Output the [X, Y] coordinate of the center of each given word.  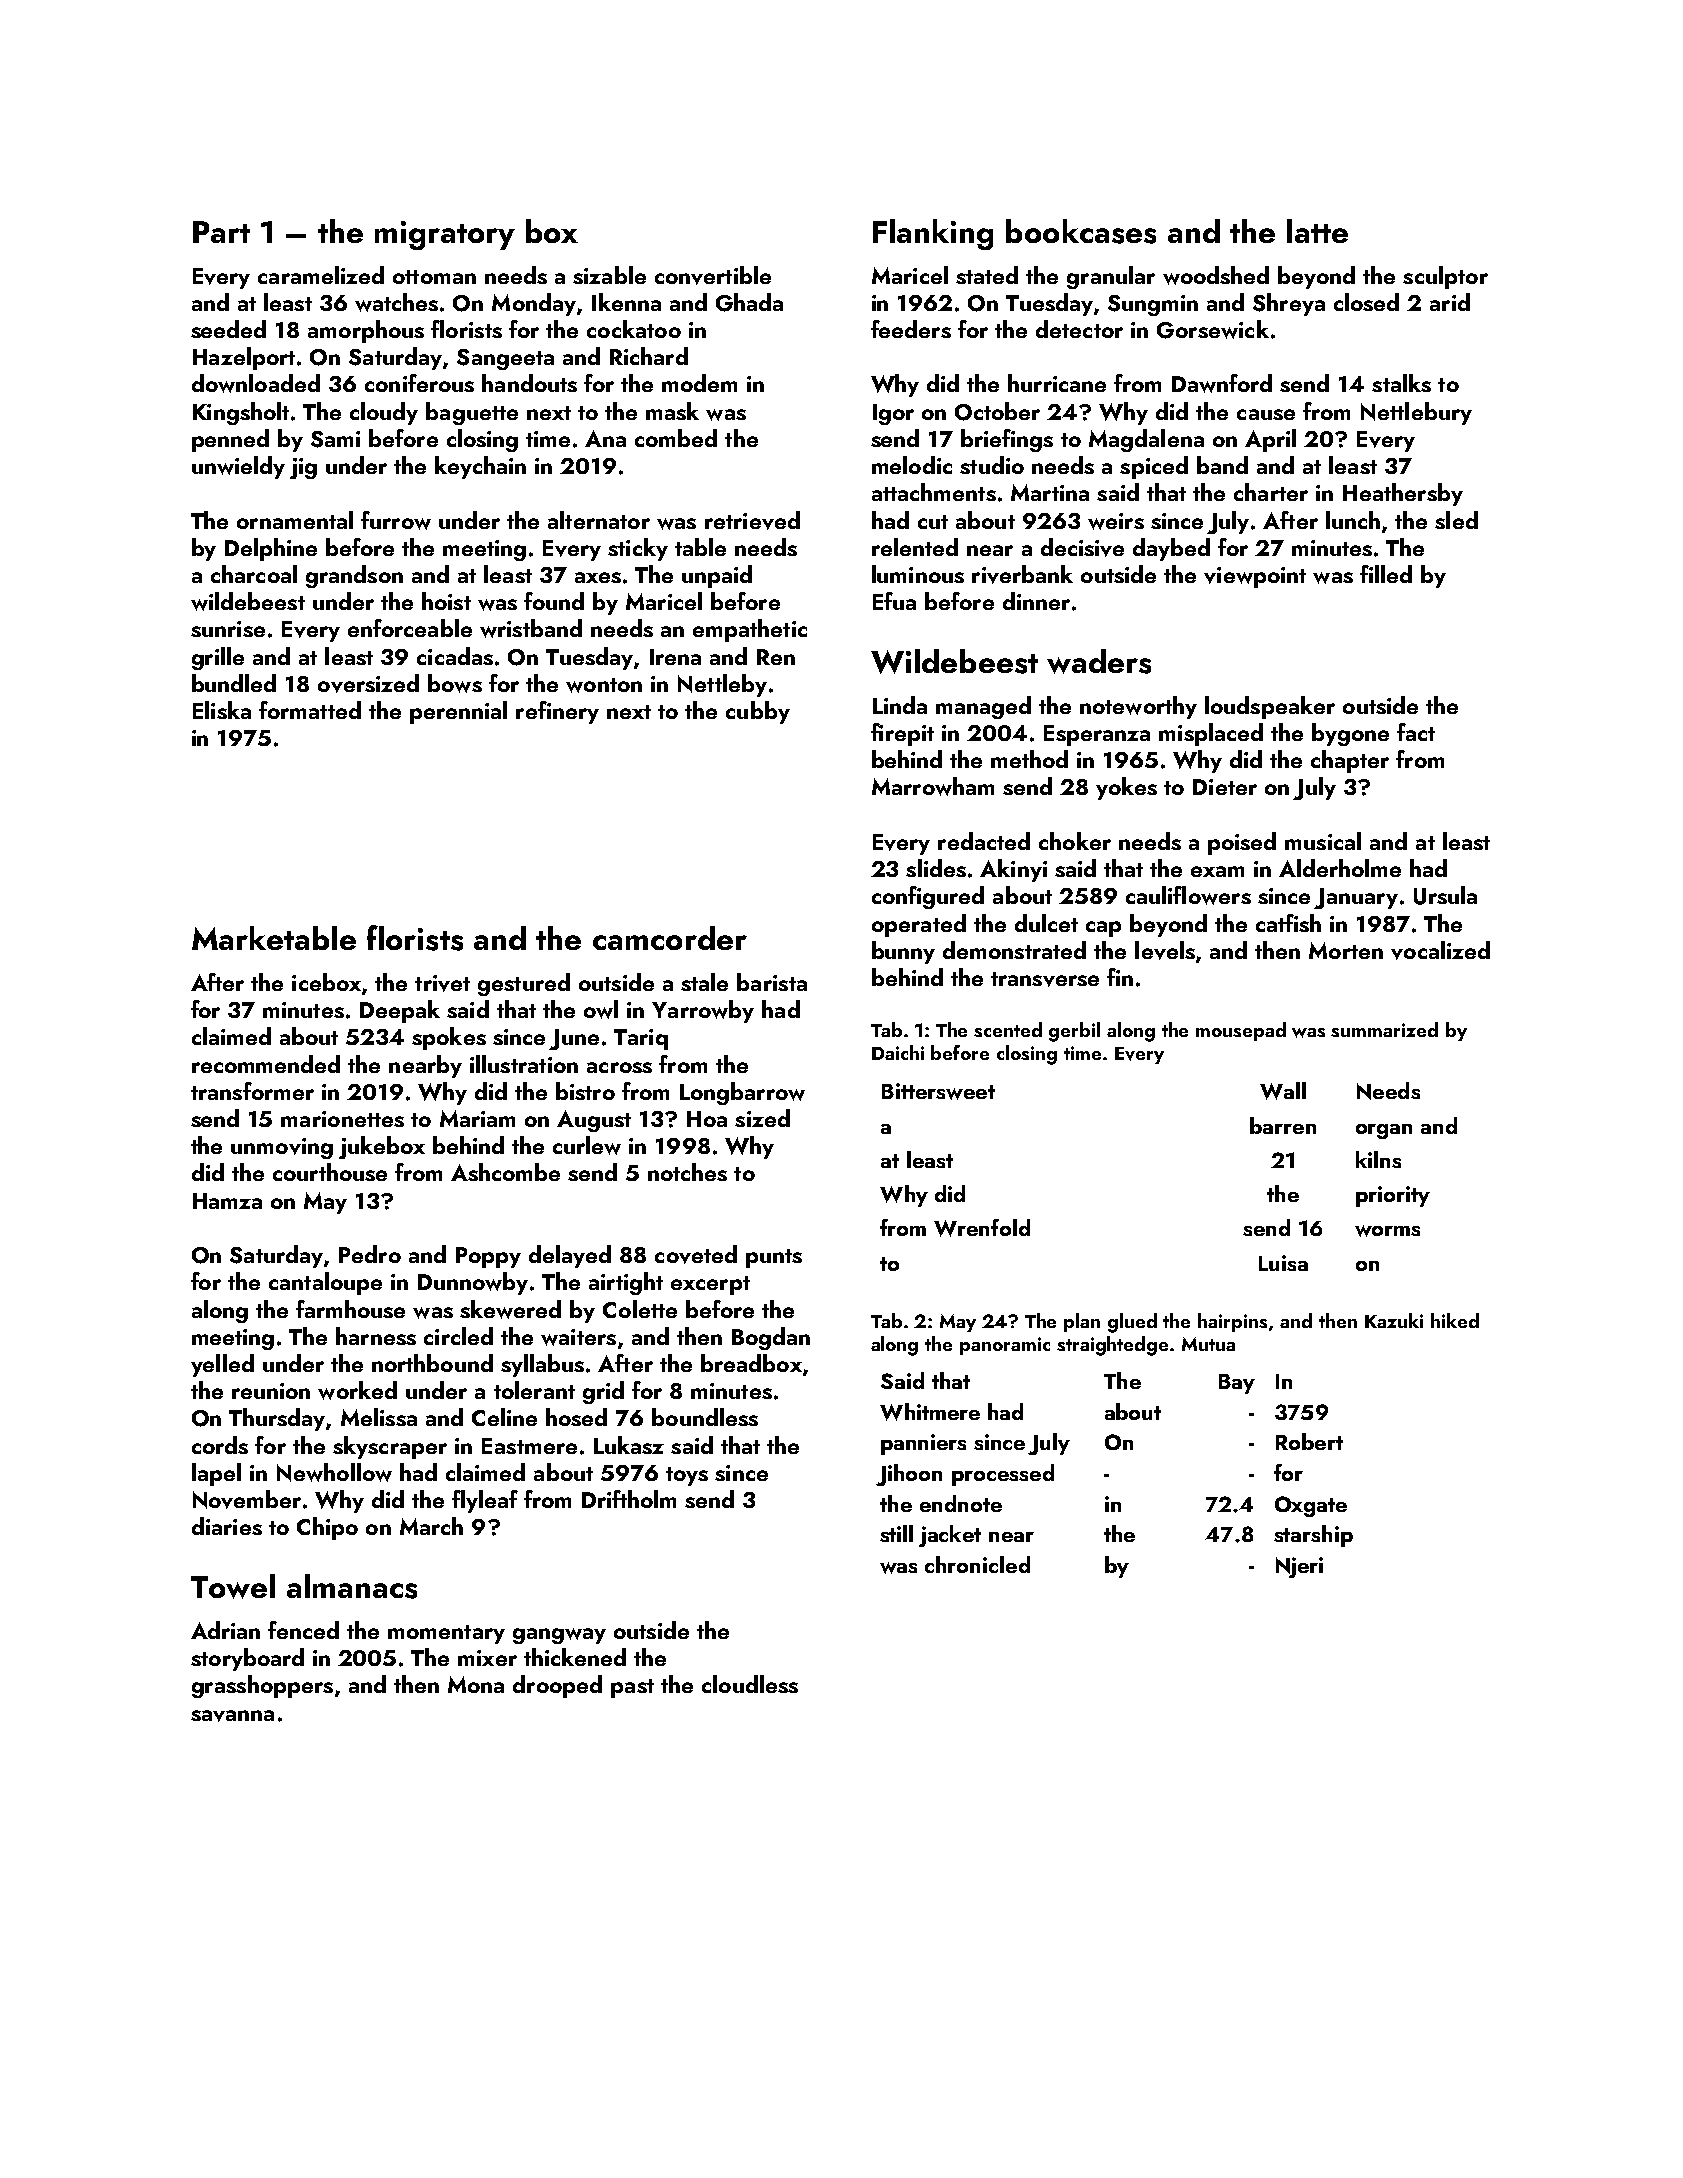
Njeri [1299, 1567]
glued [1132, 1323]
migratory [445, 235]
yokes [1126, 788]
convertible [713, 275]
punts [774, 1258]
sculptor [1445, 277]
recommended [266, 1064]
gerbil [1074, 1032]
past [632, 1688]
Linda [900, 705]
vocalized [1440, 950]
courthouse [330, 1172]
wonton [604, 685]
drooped [557, 1686]
